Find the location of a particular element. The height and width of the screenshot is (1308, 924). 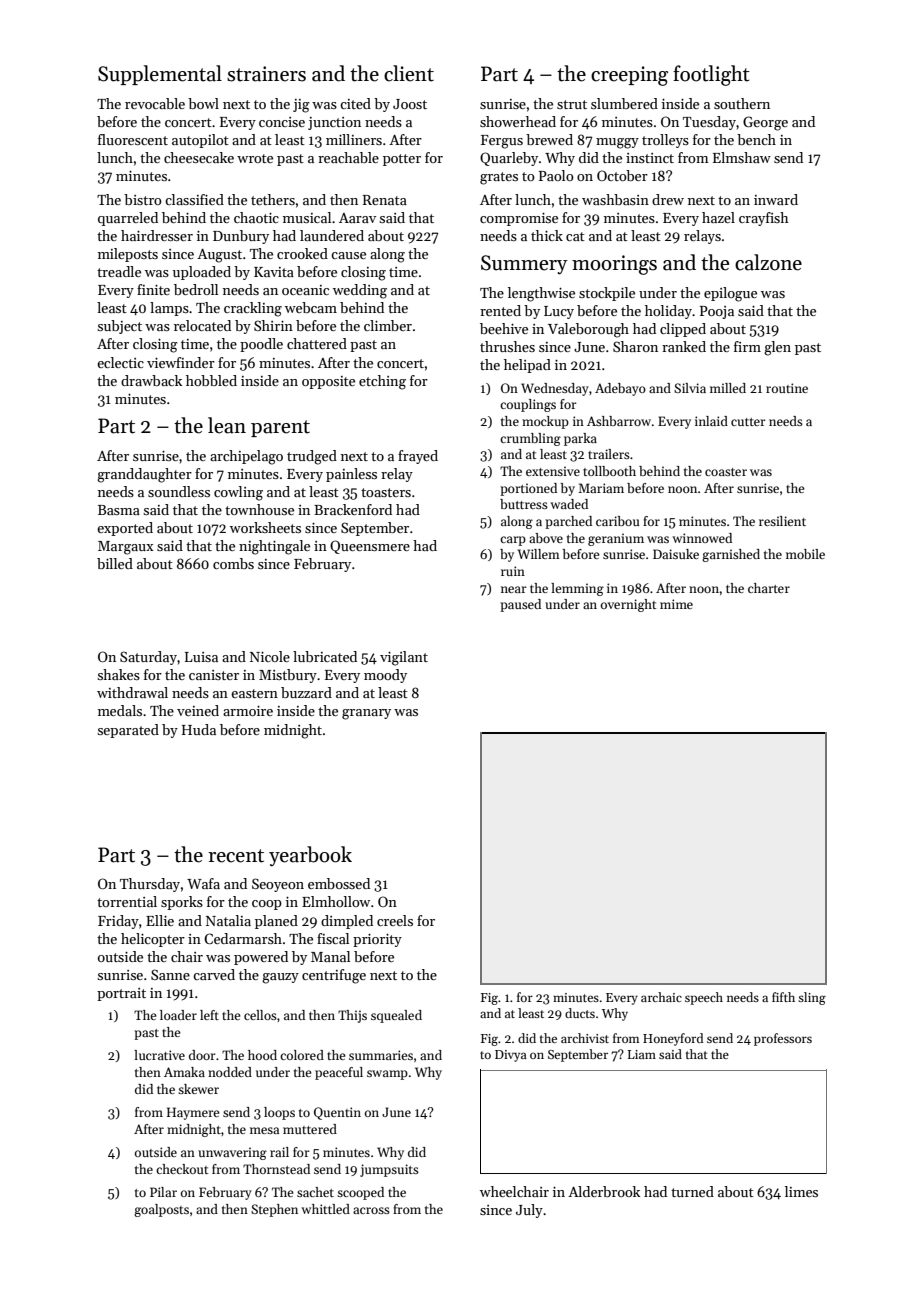

speech is located at coordinates (704, 998).
